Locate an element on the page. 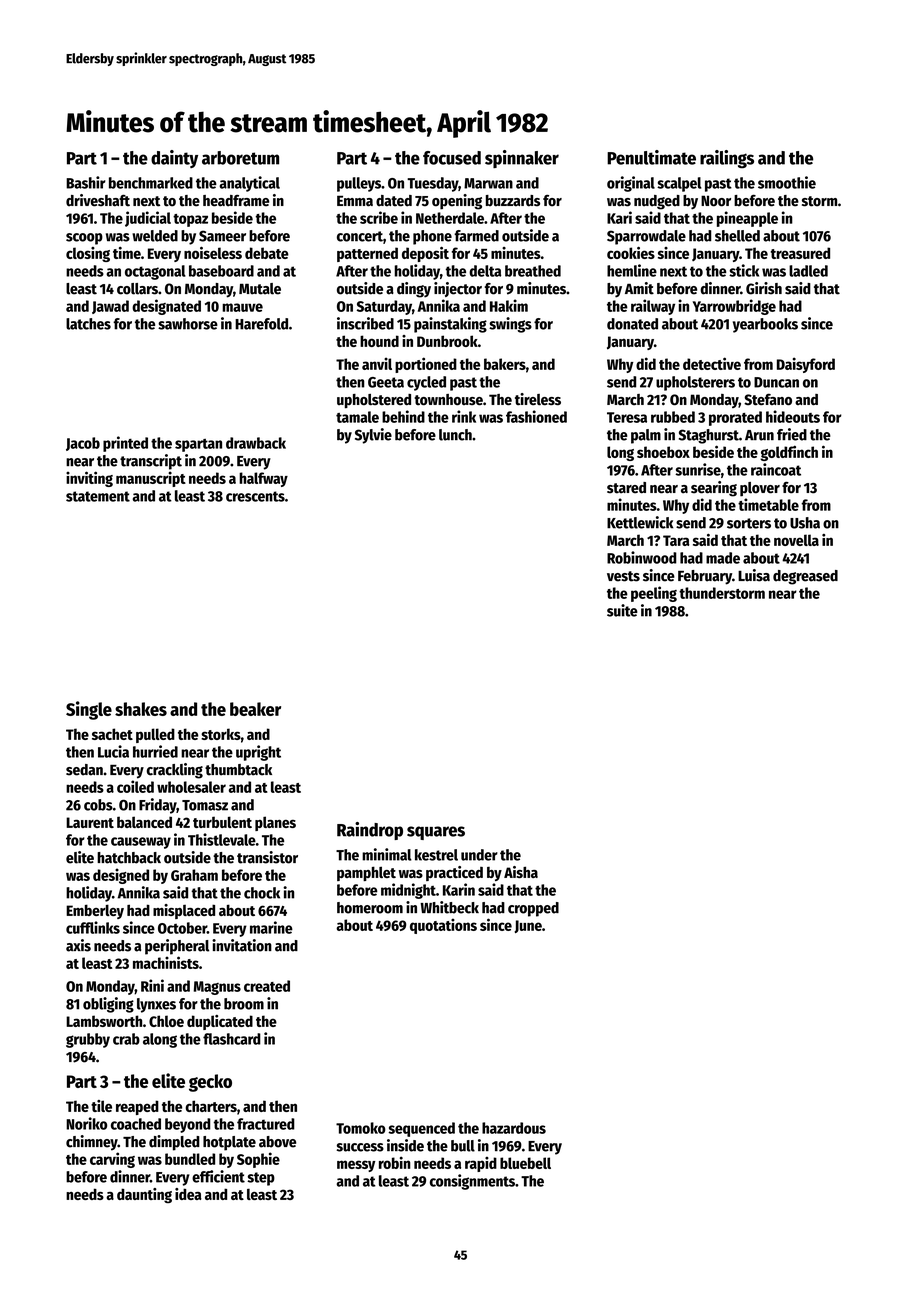 Image resolution: width=908 pixels, height=1316 pixels. pulleys is located at coordinates (359, 184).
